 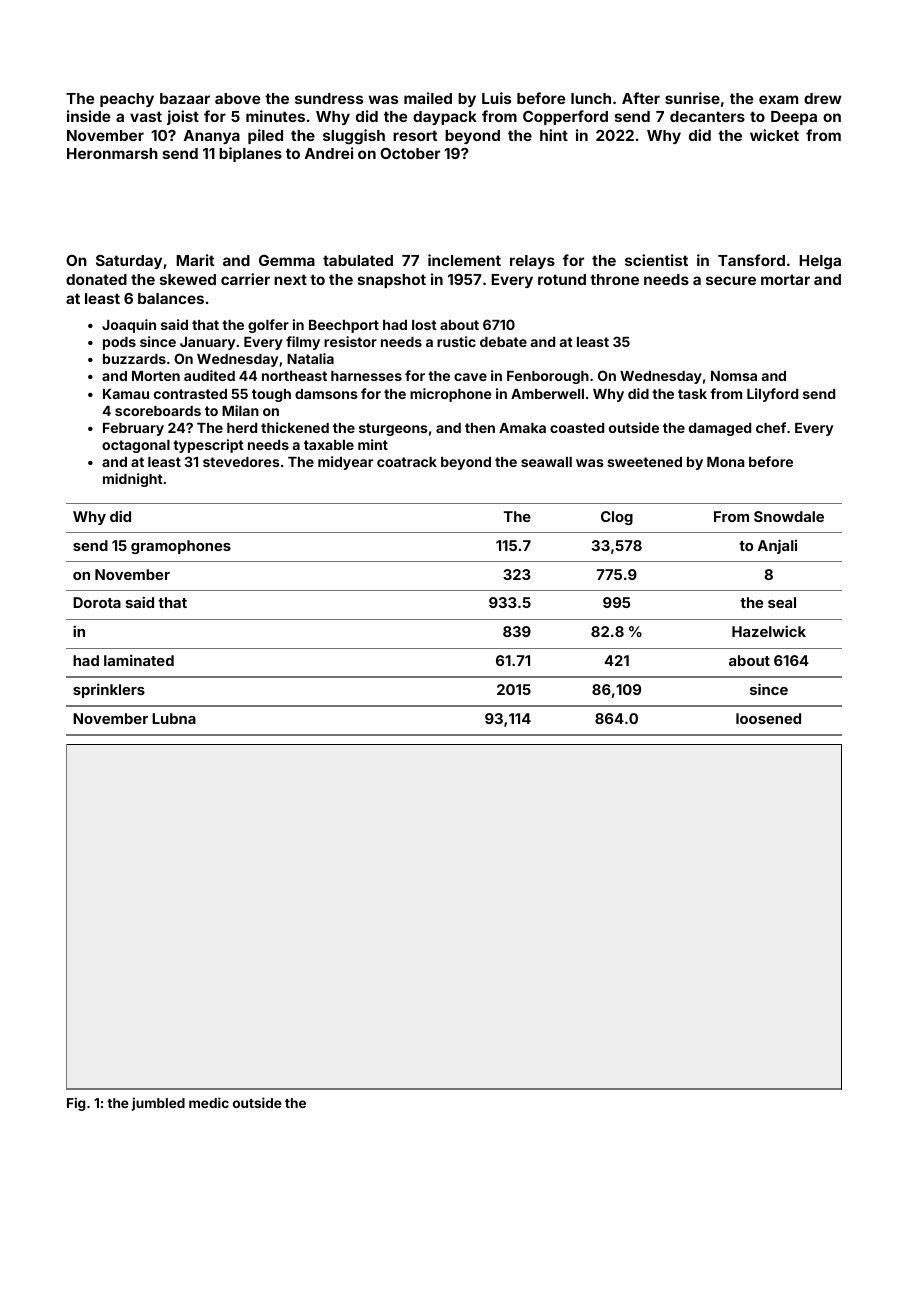 I want to click on scientist, so click(x=656, y=260).
